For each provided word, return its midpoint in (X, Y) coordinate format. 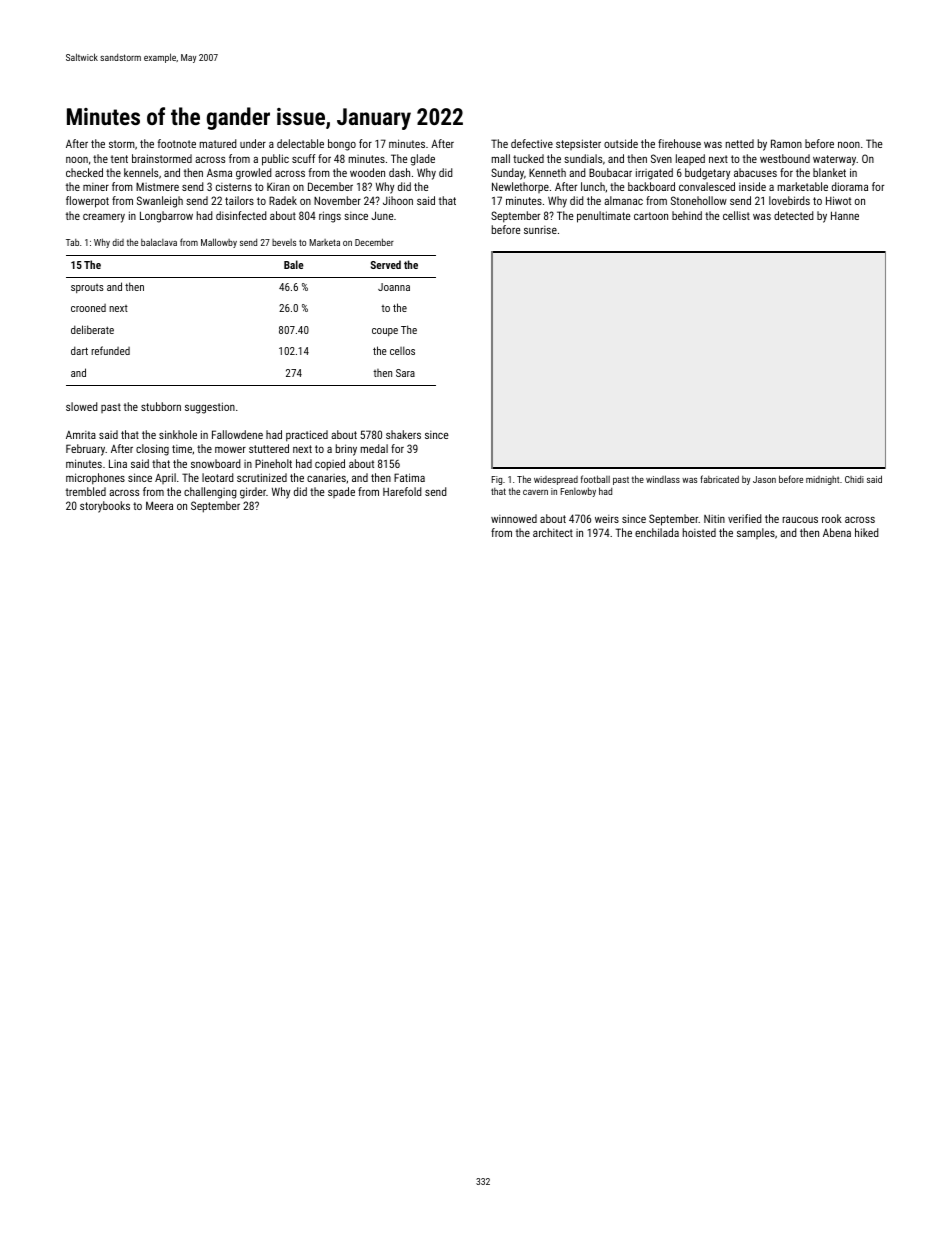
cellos (402, 350)
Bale (294, 264)
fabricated (719, 479)
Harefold (402, 491)
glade (423, 160)
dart (79, 350)
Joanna (394, 287)
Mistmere (157, 186)
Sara (405, 373)
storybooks (105, 507)
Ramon (786, 143)
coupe (385, 332)
